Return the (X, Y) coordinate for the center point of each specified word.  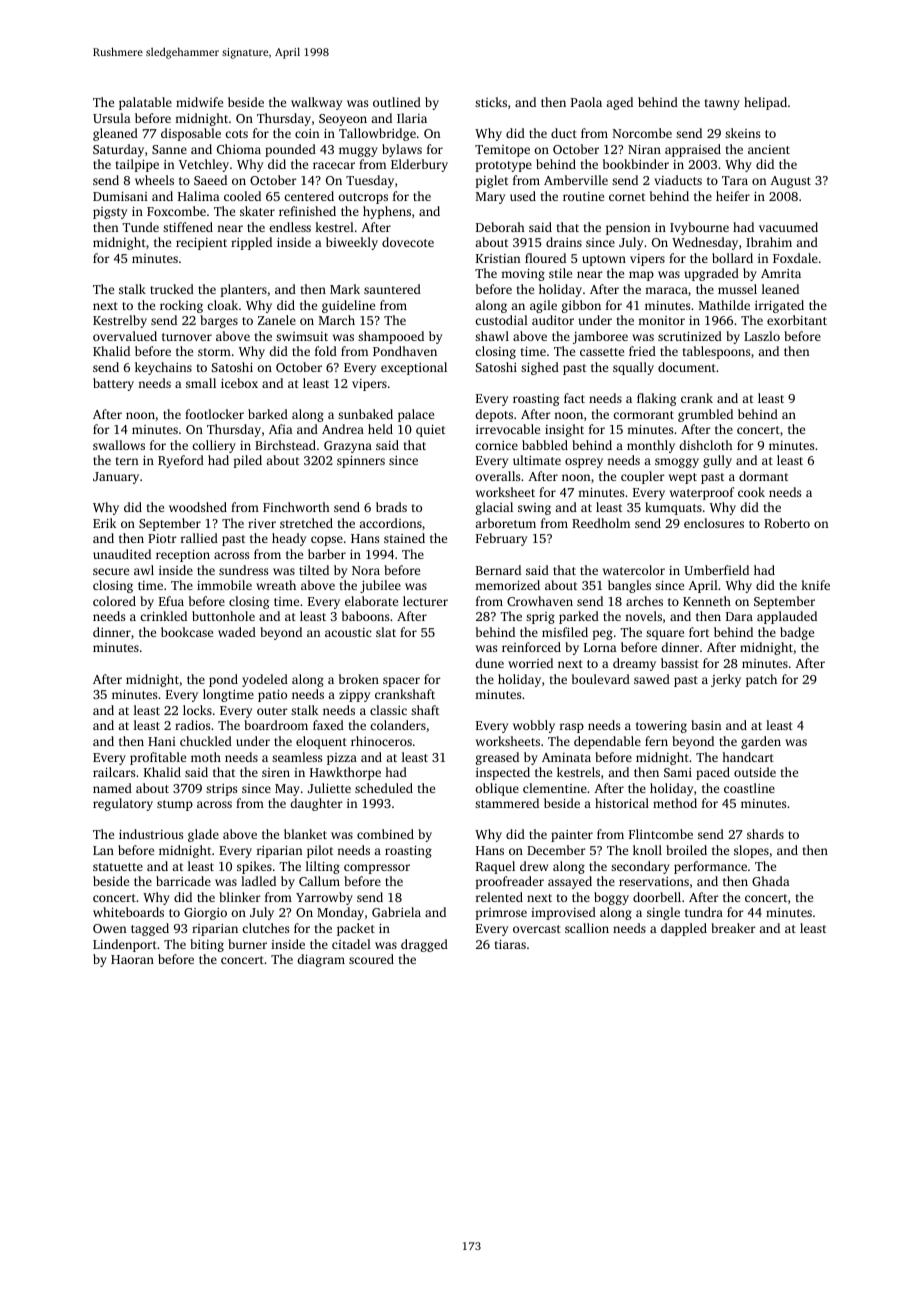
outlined (397, 102)
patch (761, 680)
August (790, 182)
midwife (199, 102)
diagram (321, 960)
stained (404, 538)
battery (113, 384)
